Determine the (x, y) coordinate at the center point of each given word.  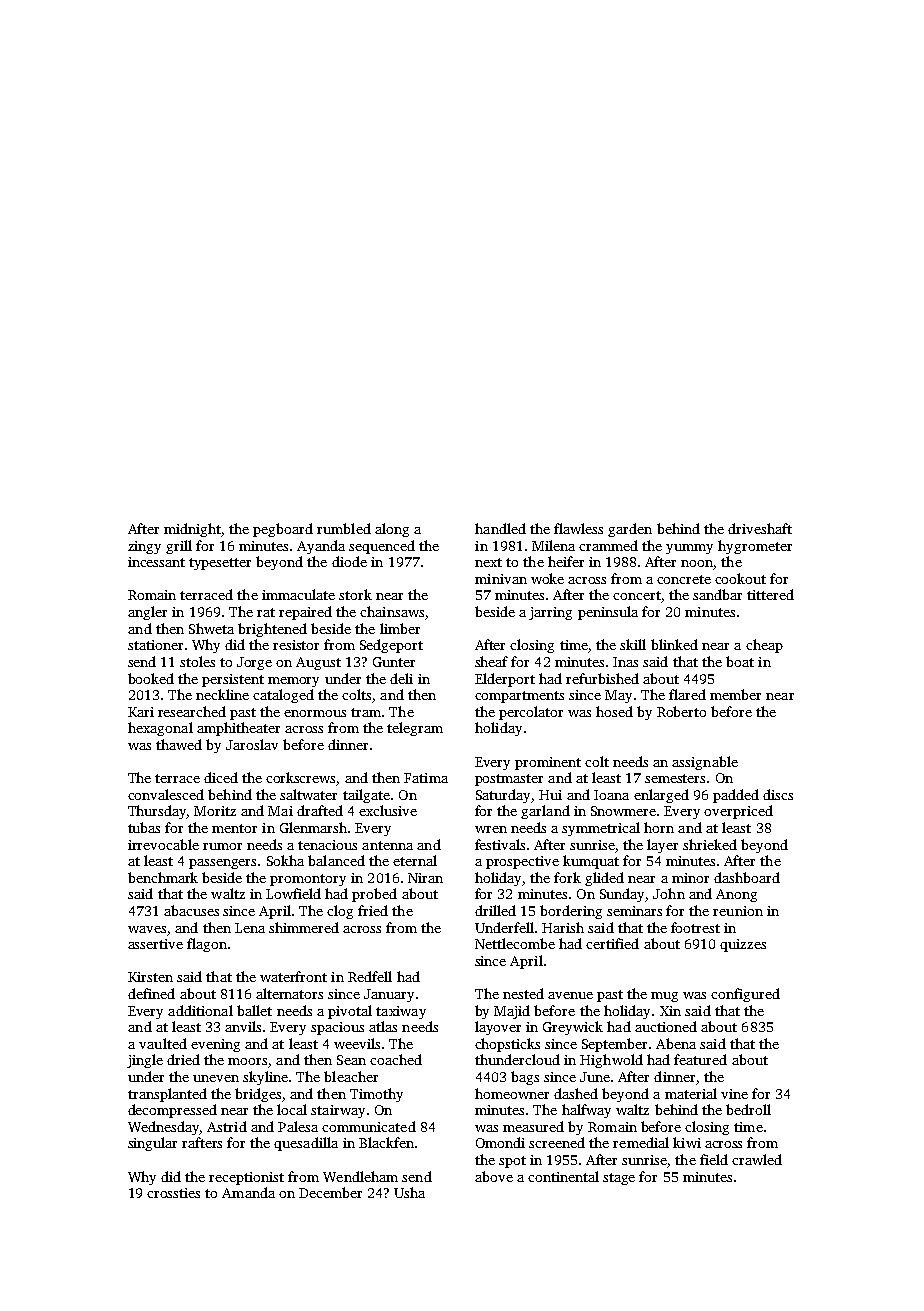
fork (567, 877)
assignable (705, 763)
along (392, 530)
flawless (578, 528)
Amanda (248, 1192)
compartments (519, 697)
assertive (155, 944)
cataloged (283, 696)
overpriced (738, 812)
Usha (409, 1192)
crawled (757, 1159)
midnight (193, 530)
